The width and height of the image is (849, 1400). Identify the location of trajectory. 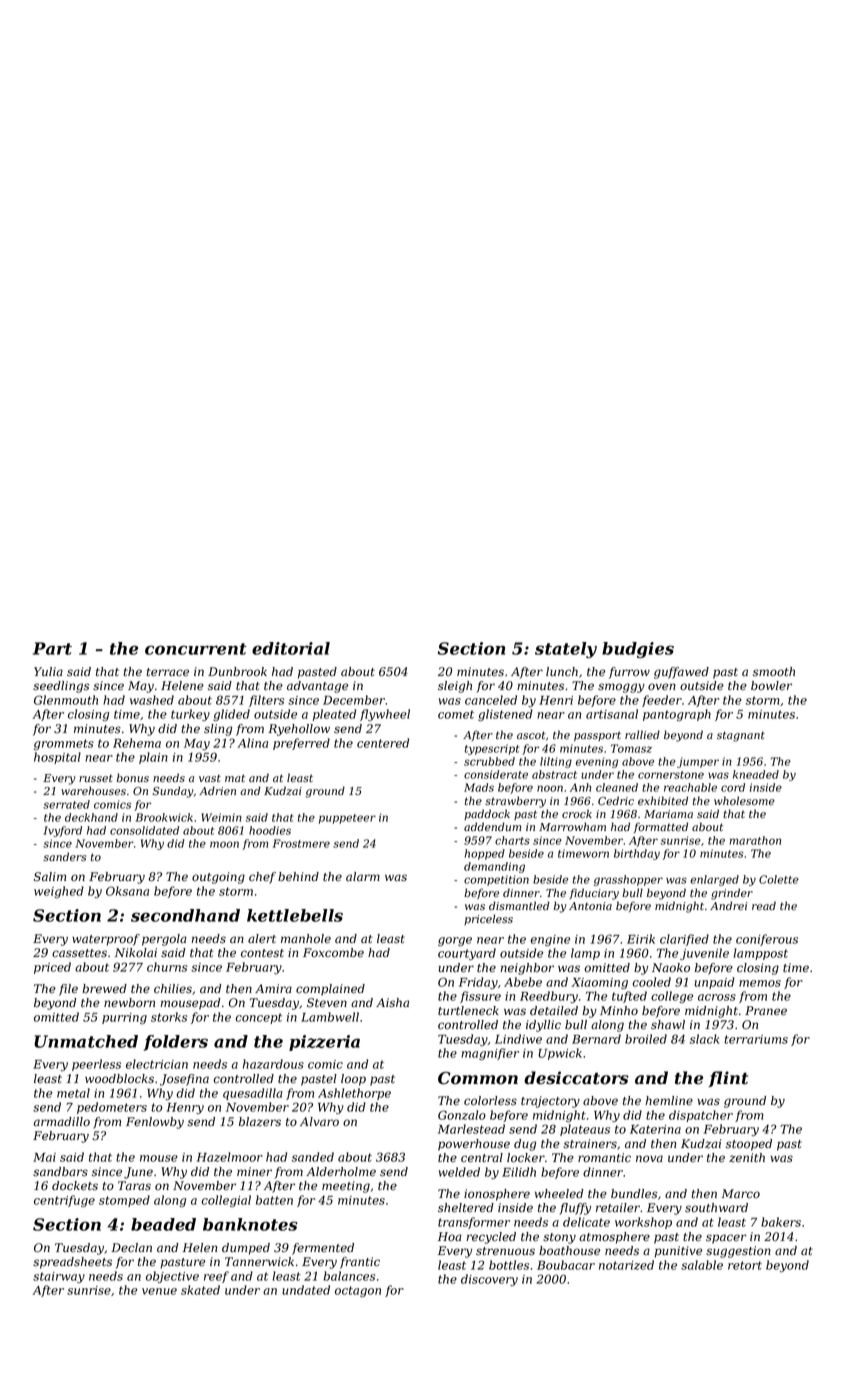
(550, 1102).
